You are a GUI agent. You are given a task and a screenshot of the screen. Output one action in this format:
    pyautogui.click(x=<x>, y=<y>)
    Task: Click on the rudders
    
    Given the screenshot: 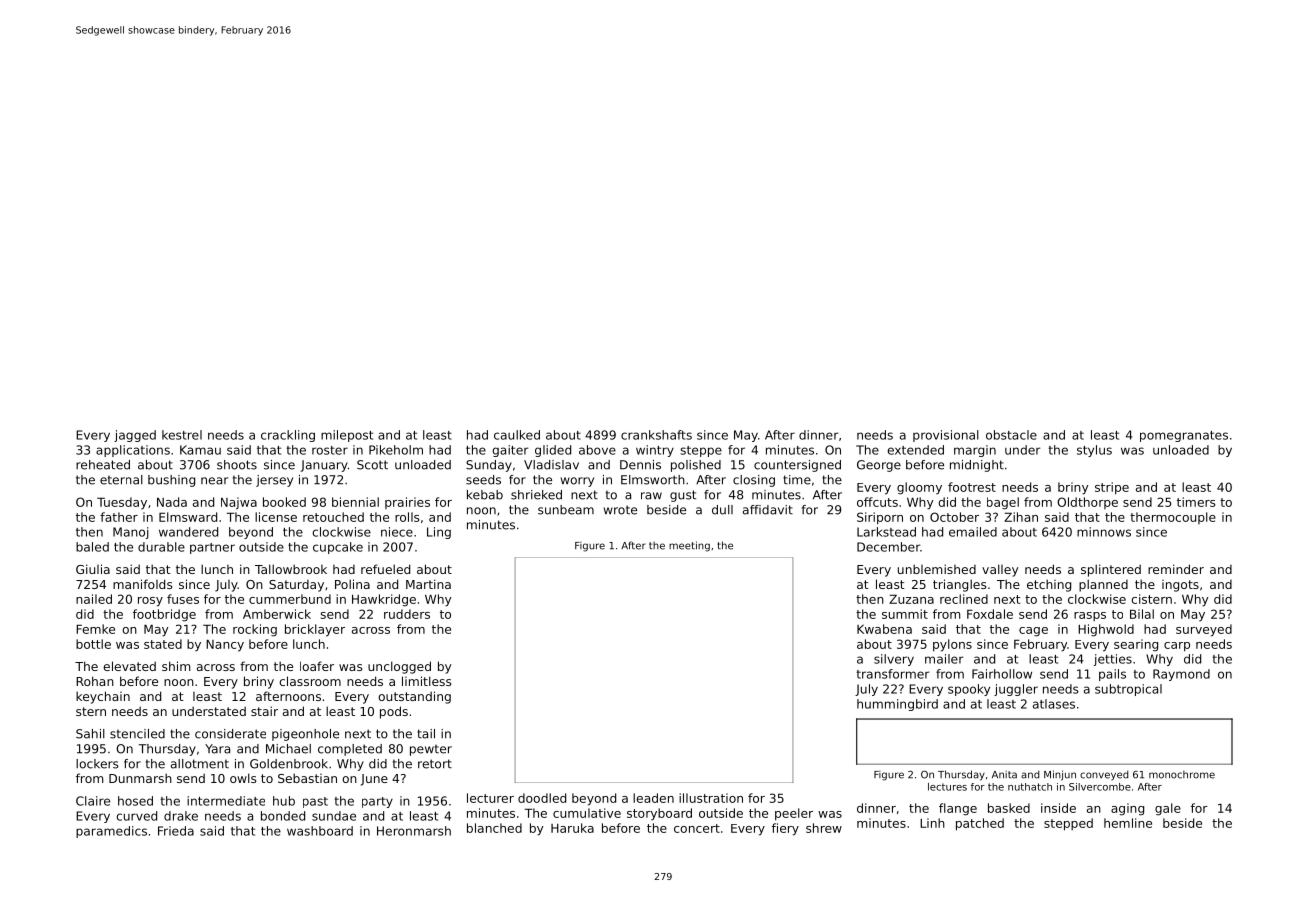 What is the action you would take?
    pyautogui.click(x=407, y=614)
